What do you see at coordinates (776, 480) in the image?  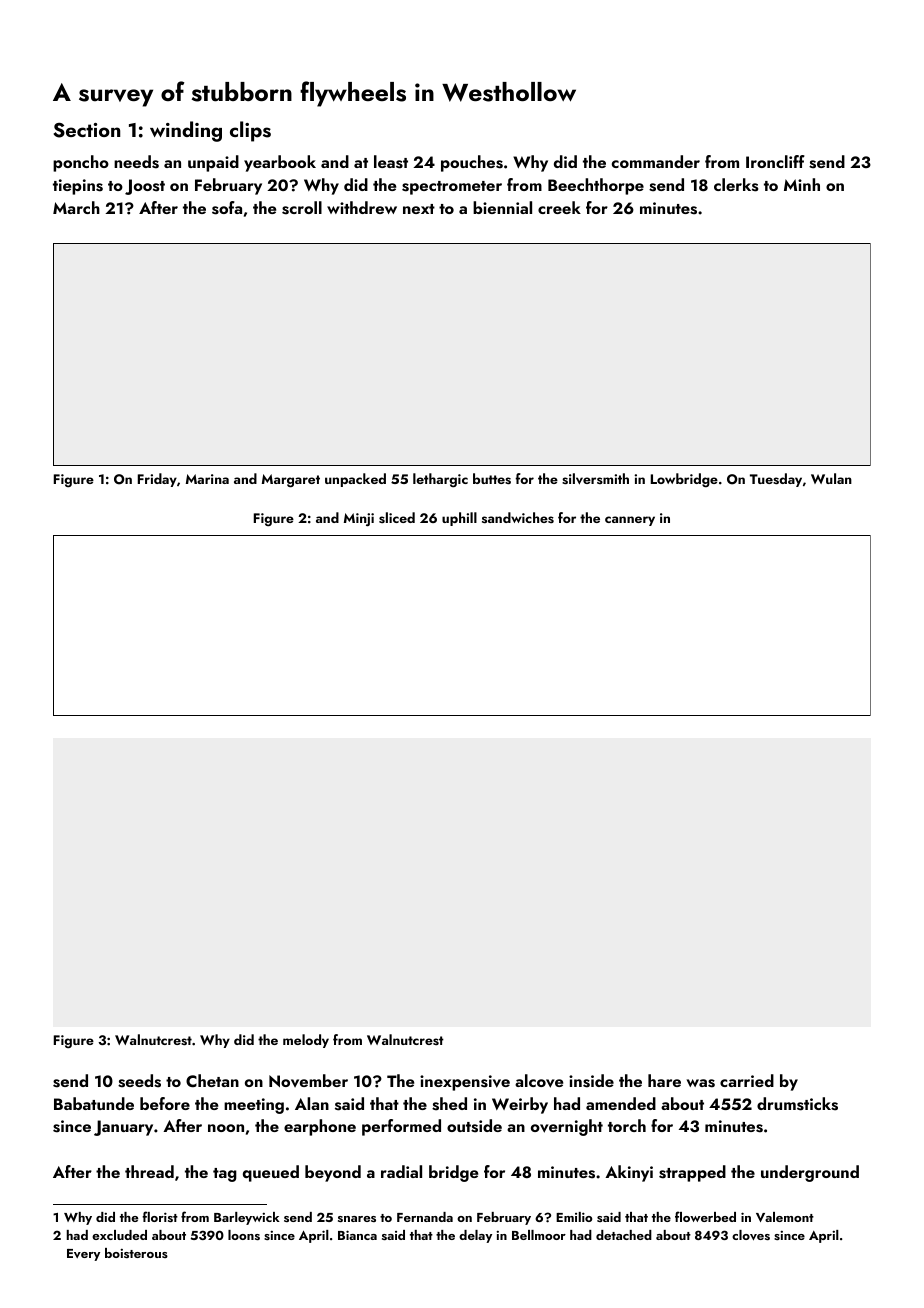 I see `Tuesday` at bounding box center [776, 480].
